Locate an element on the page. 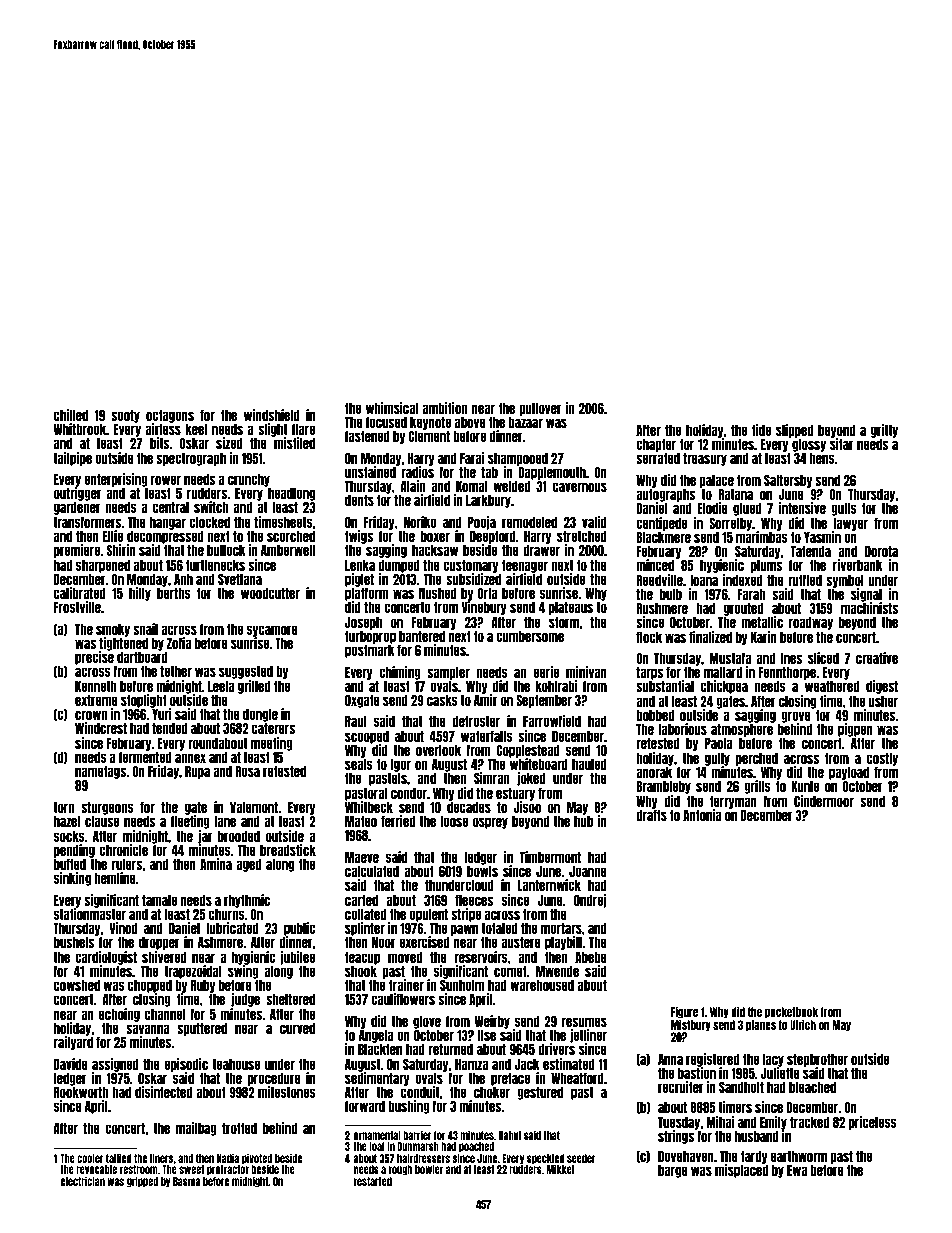 Image resolution: width=952 pixels, height=1233 pixels. gripped is located at coordinates (142, 1182).
